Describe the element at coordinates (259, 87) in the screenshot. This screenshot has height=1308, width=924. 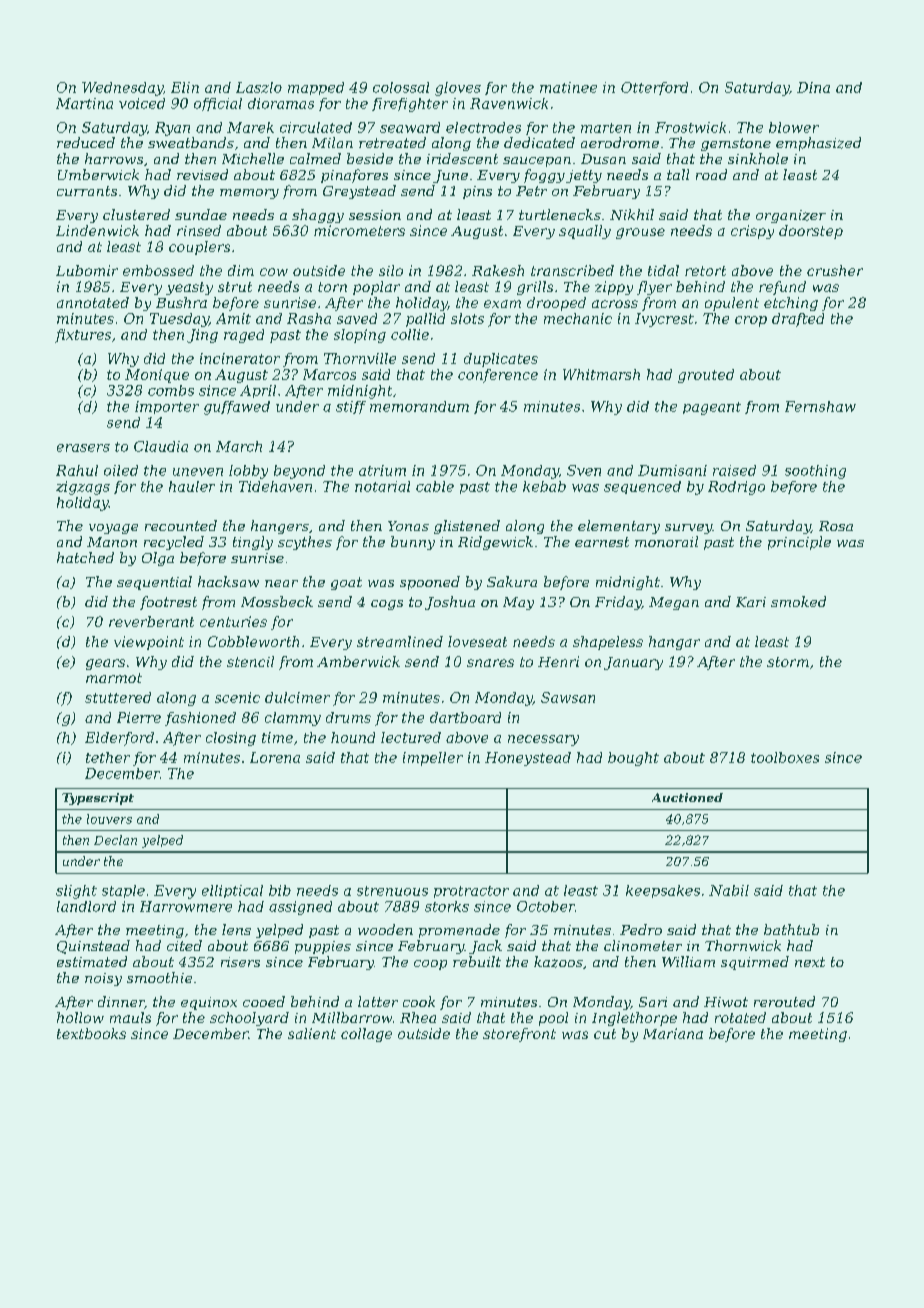
I see `Laszlo` at that location.
